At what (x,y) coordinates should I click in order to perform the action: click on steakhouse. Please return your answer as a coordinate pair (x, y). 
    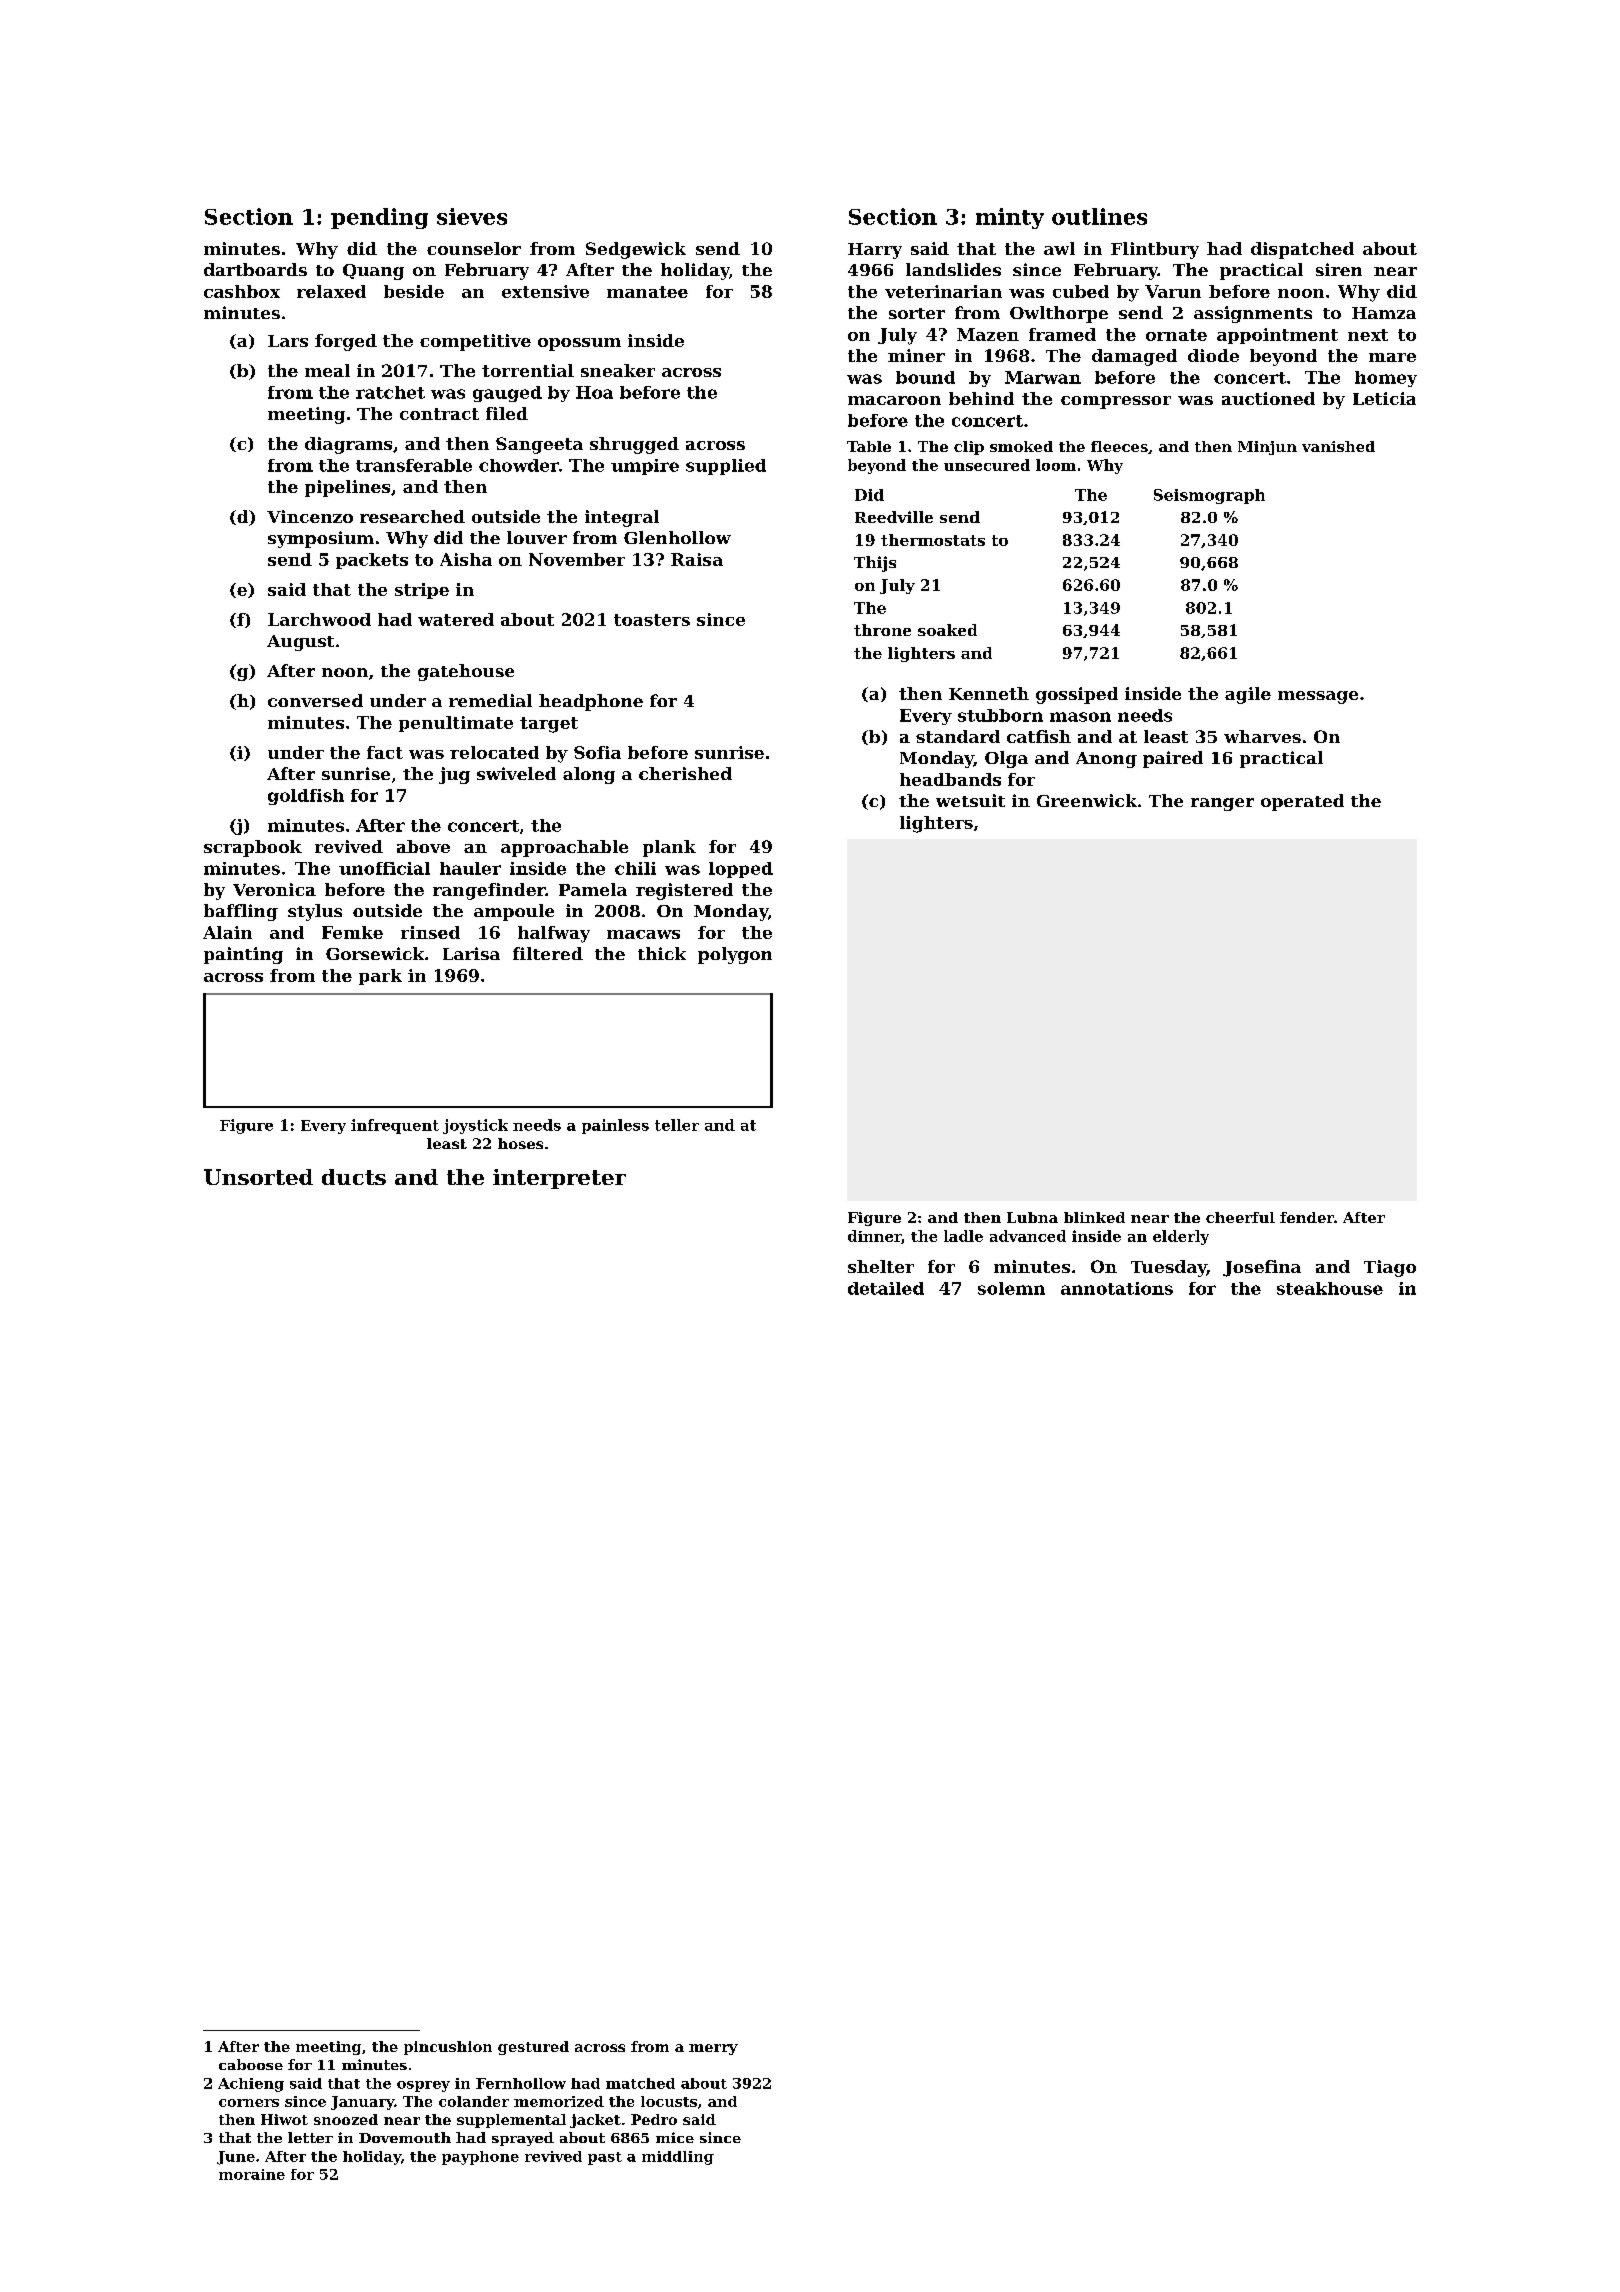
    Looking at the image, I should click on (1330, 1288).
